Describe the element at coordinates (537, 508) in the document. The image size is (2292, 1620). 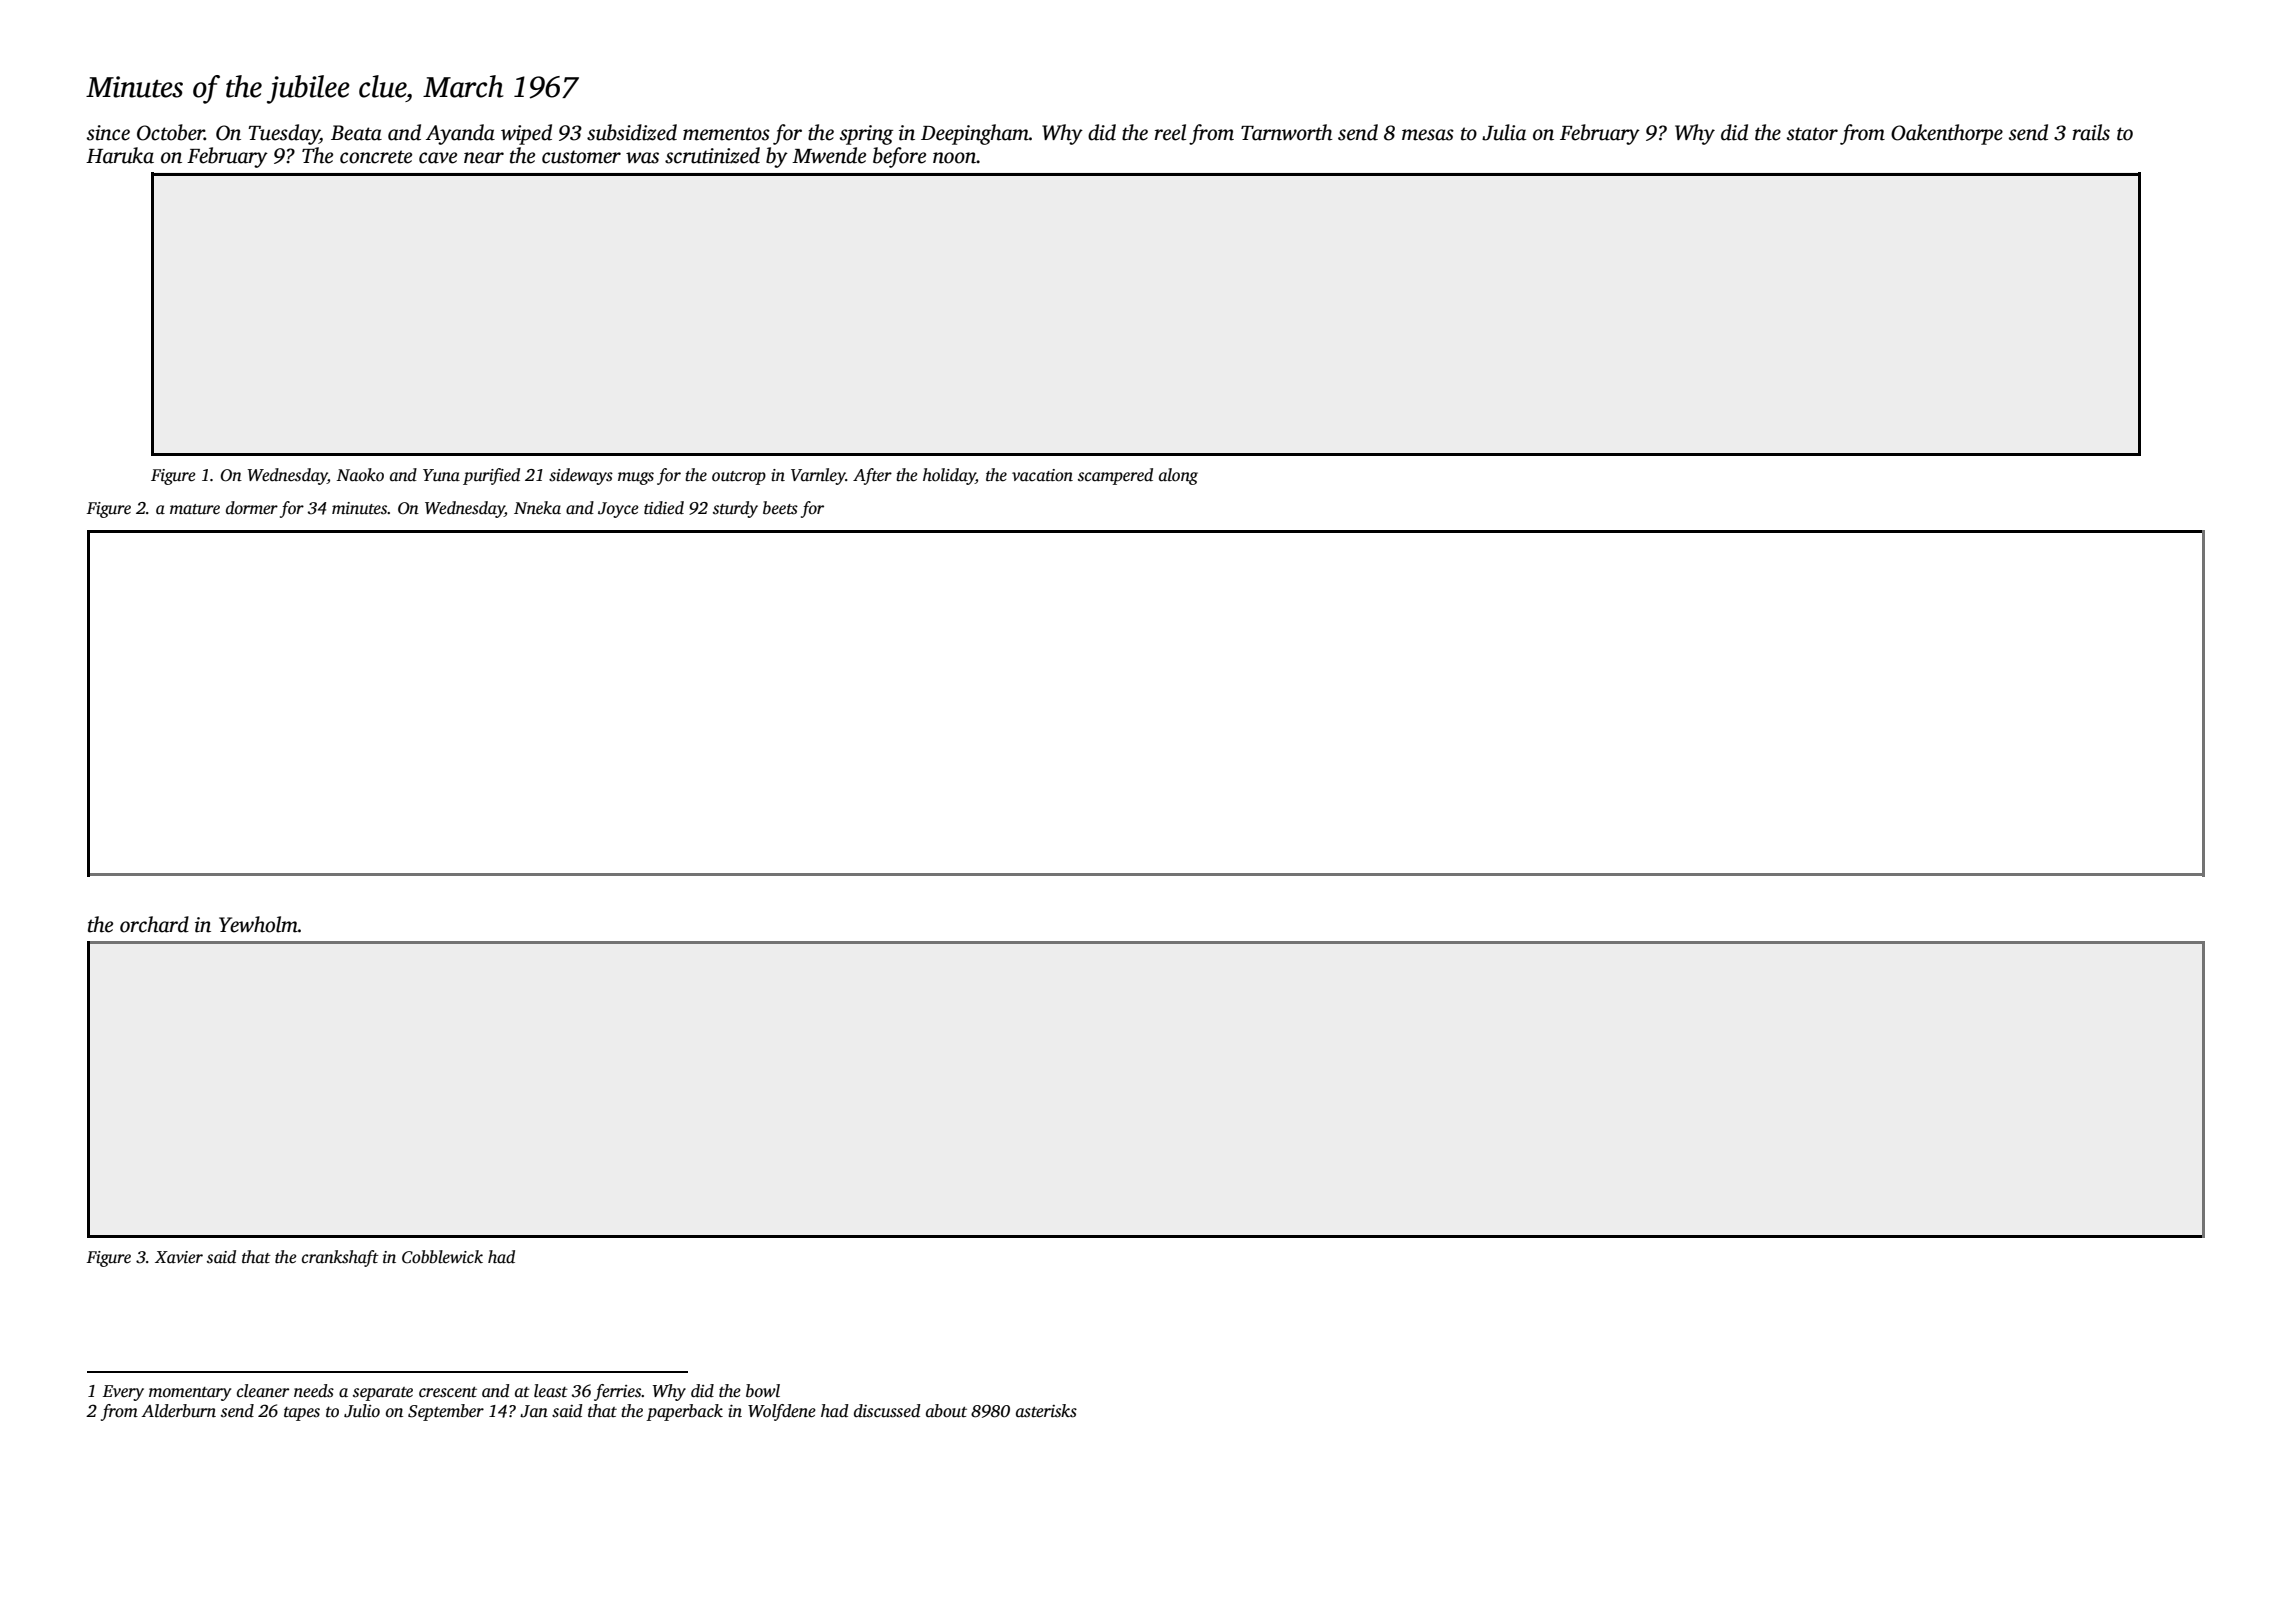
I see `Nneka` at that location.
